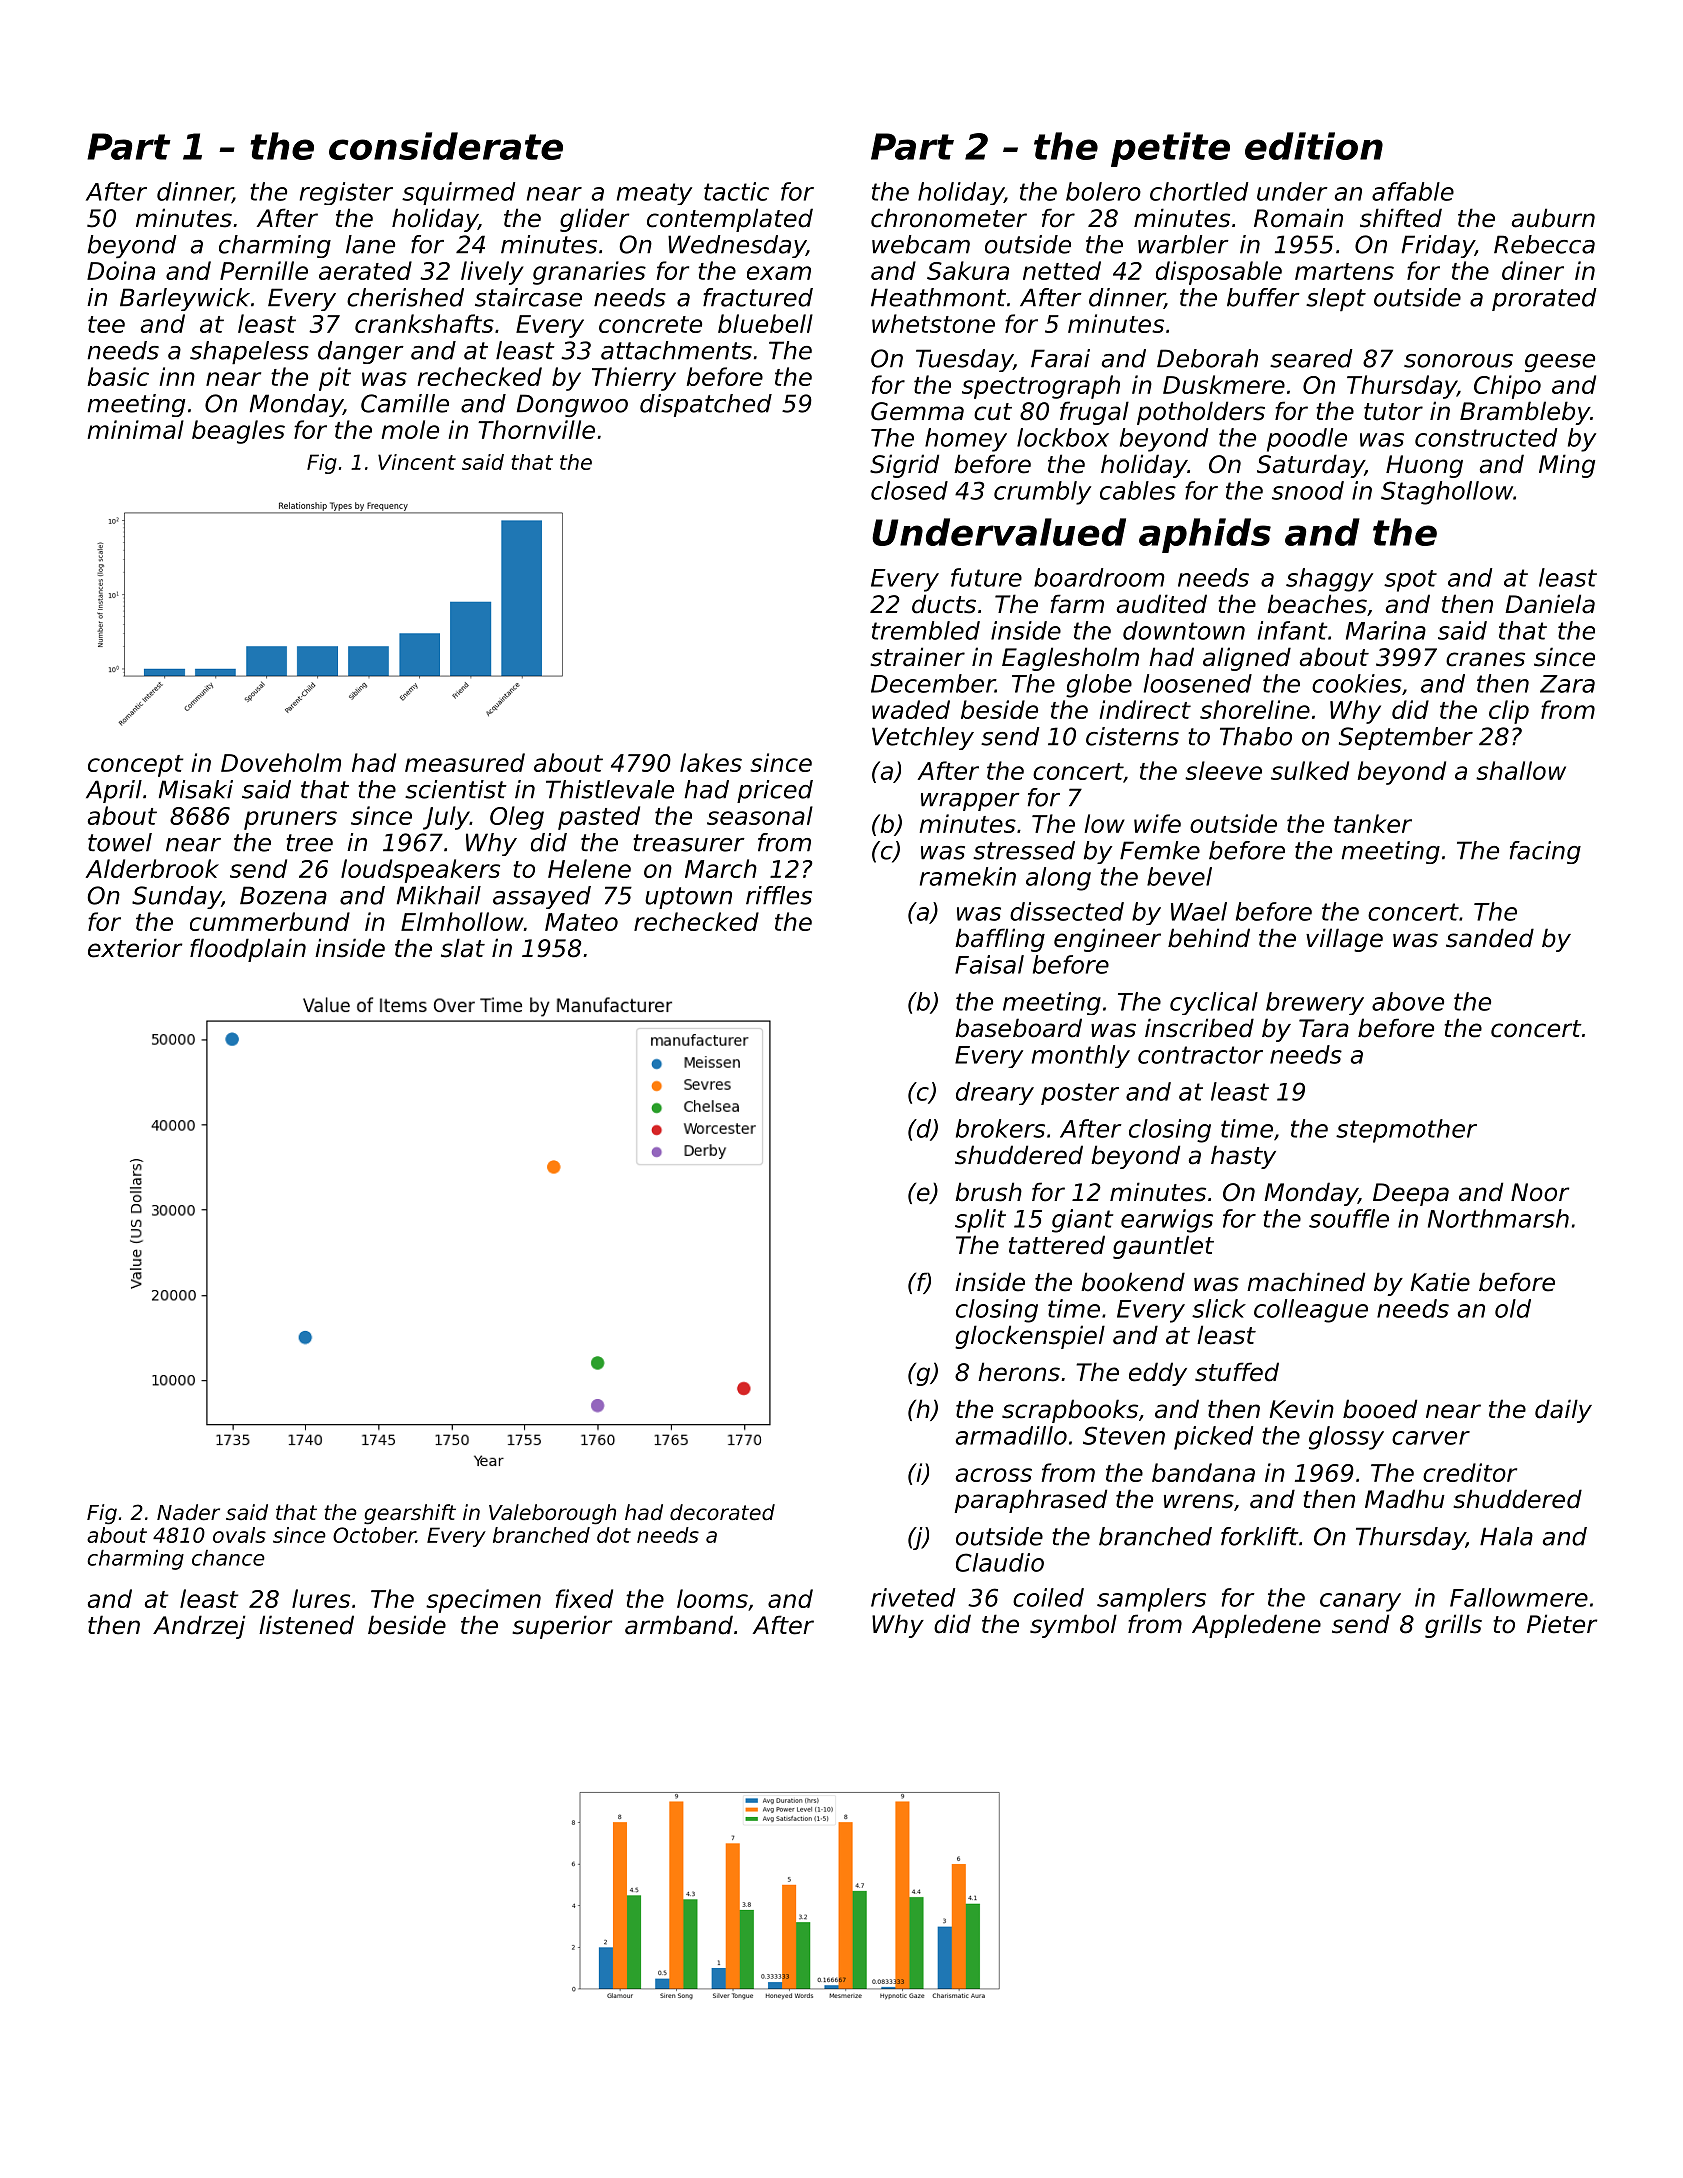 The height and width of the page is (2178, 1683). What do you see at coordinates (1314, 146) in the page?
I see `edition` at bounding box center [1314, 146].
